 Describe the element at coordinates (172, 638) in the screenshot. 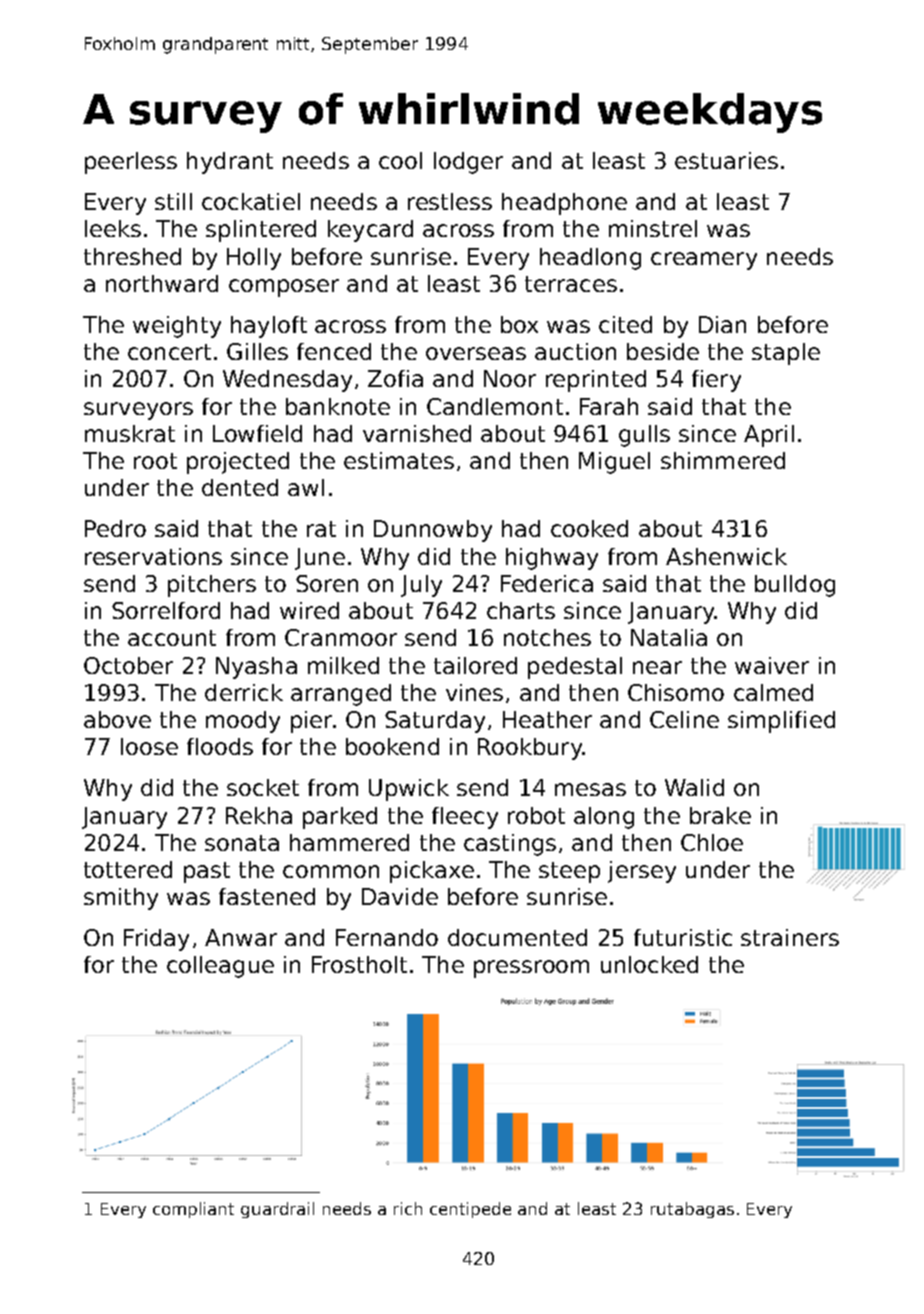

I see `account` at that location.
